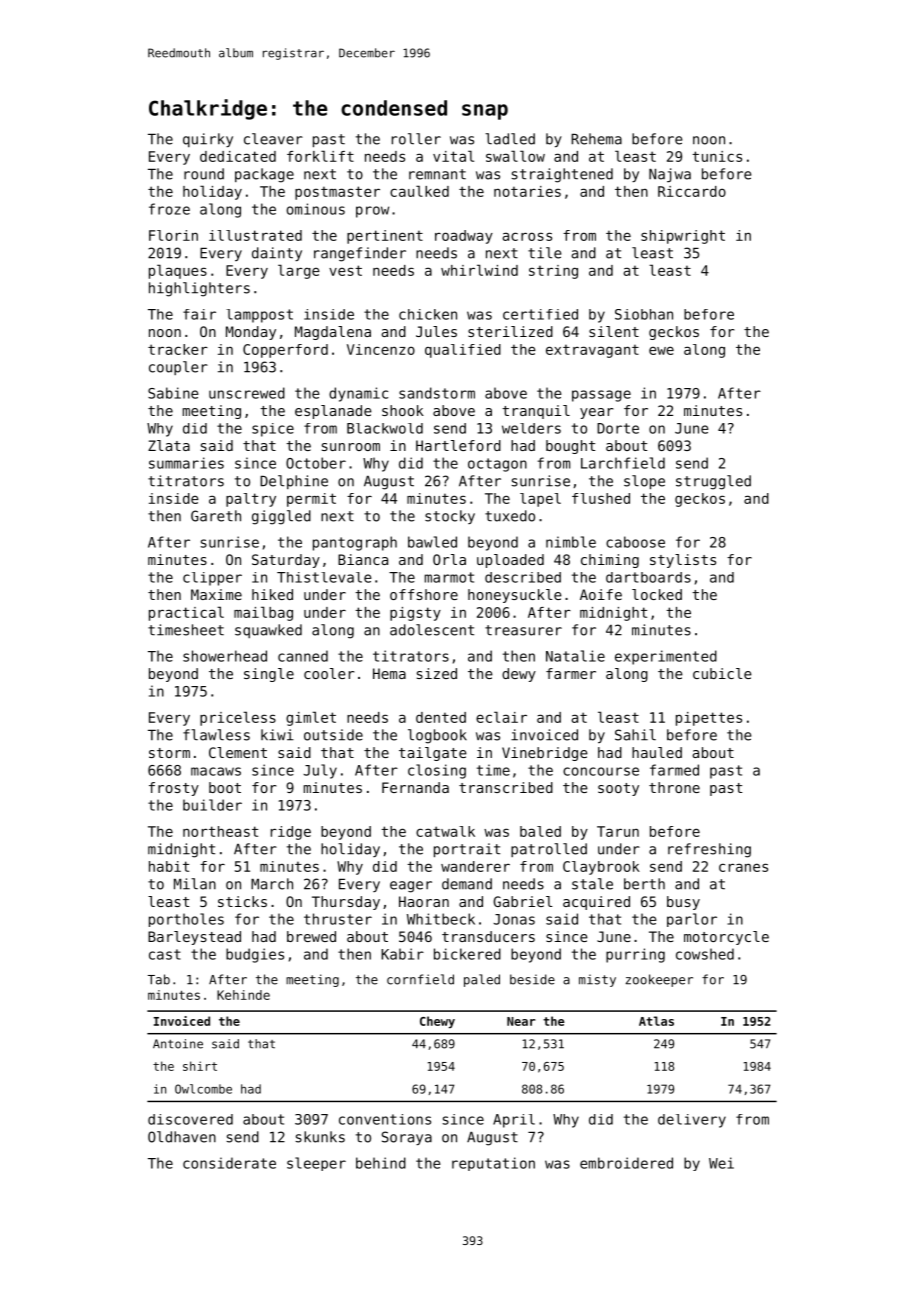  Describe the element at coordinates (544, 253) in the screenshot. I see `tile` at that location.
